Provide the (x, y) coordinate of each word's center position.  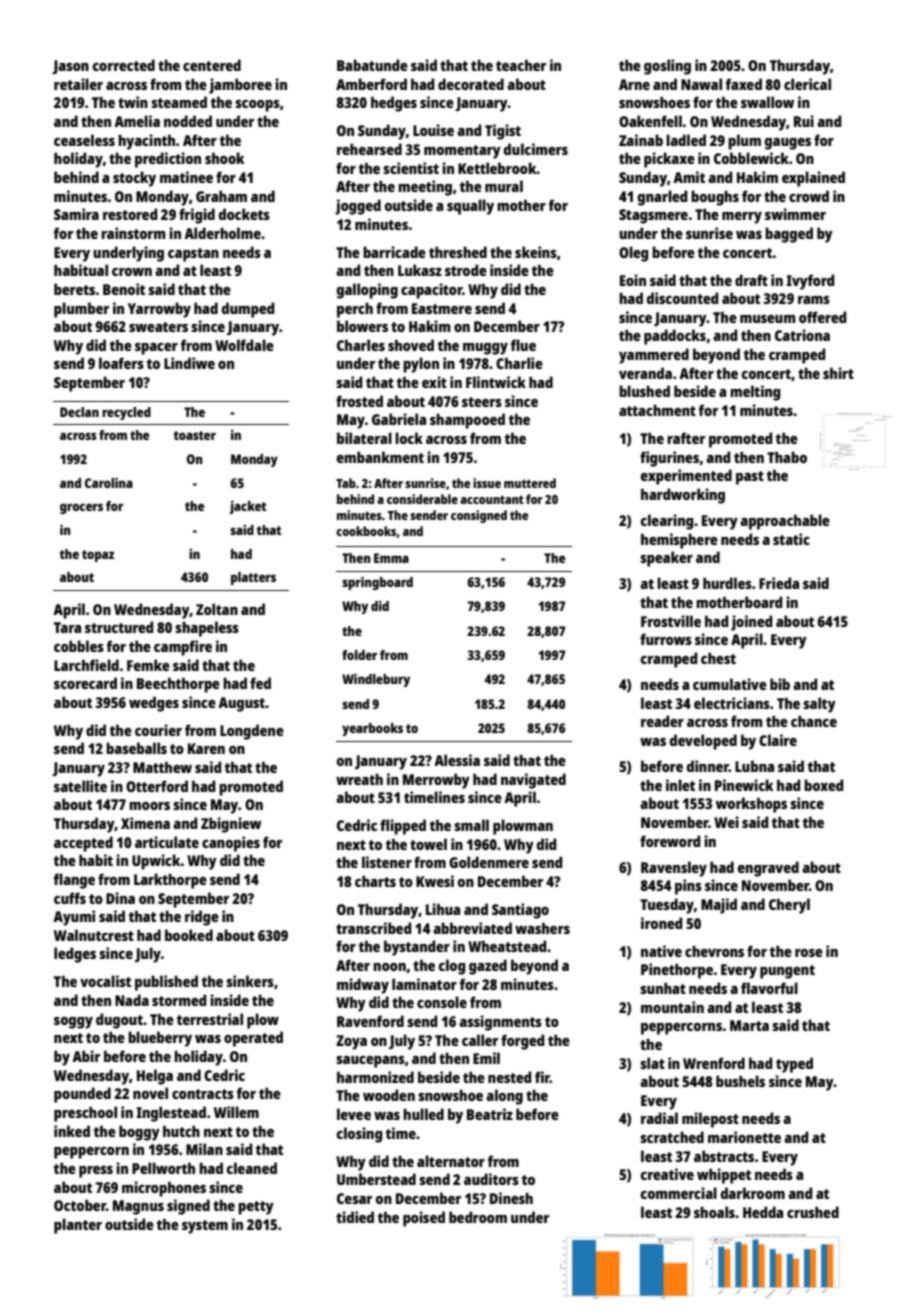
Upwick (156, 862)
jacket (247, 507)
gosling (667, 67)
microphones (164, 1189)
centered (212, 65)
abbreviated (472, 928)
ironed (661, 923)
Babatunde (372, 65)
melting (755, 393)
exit (434, 382)
